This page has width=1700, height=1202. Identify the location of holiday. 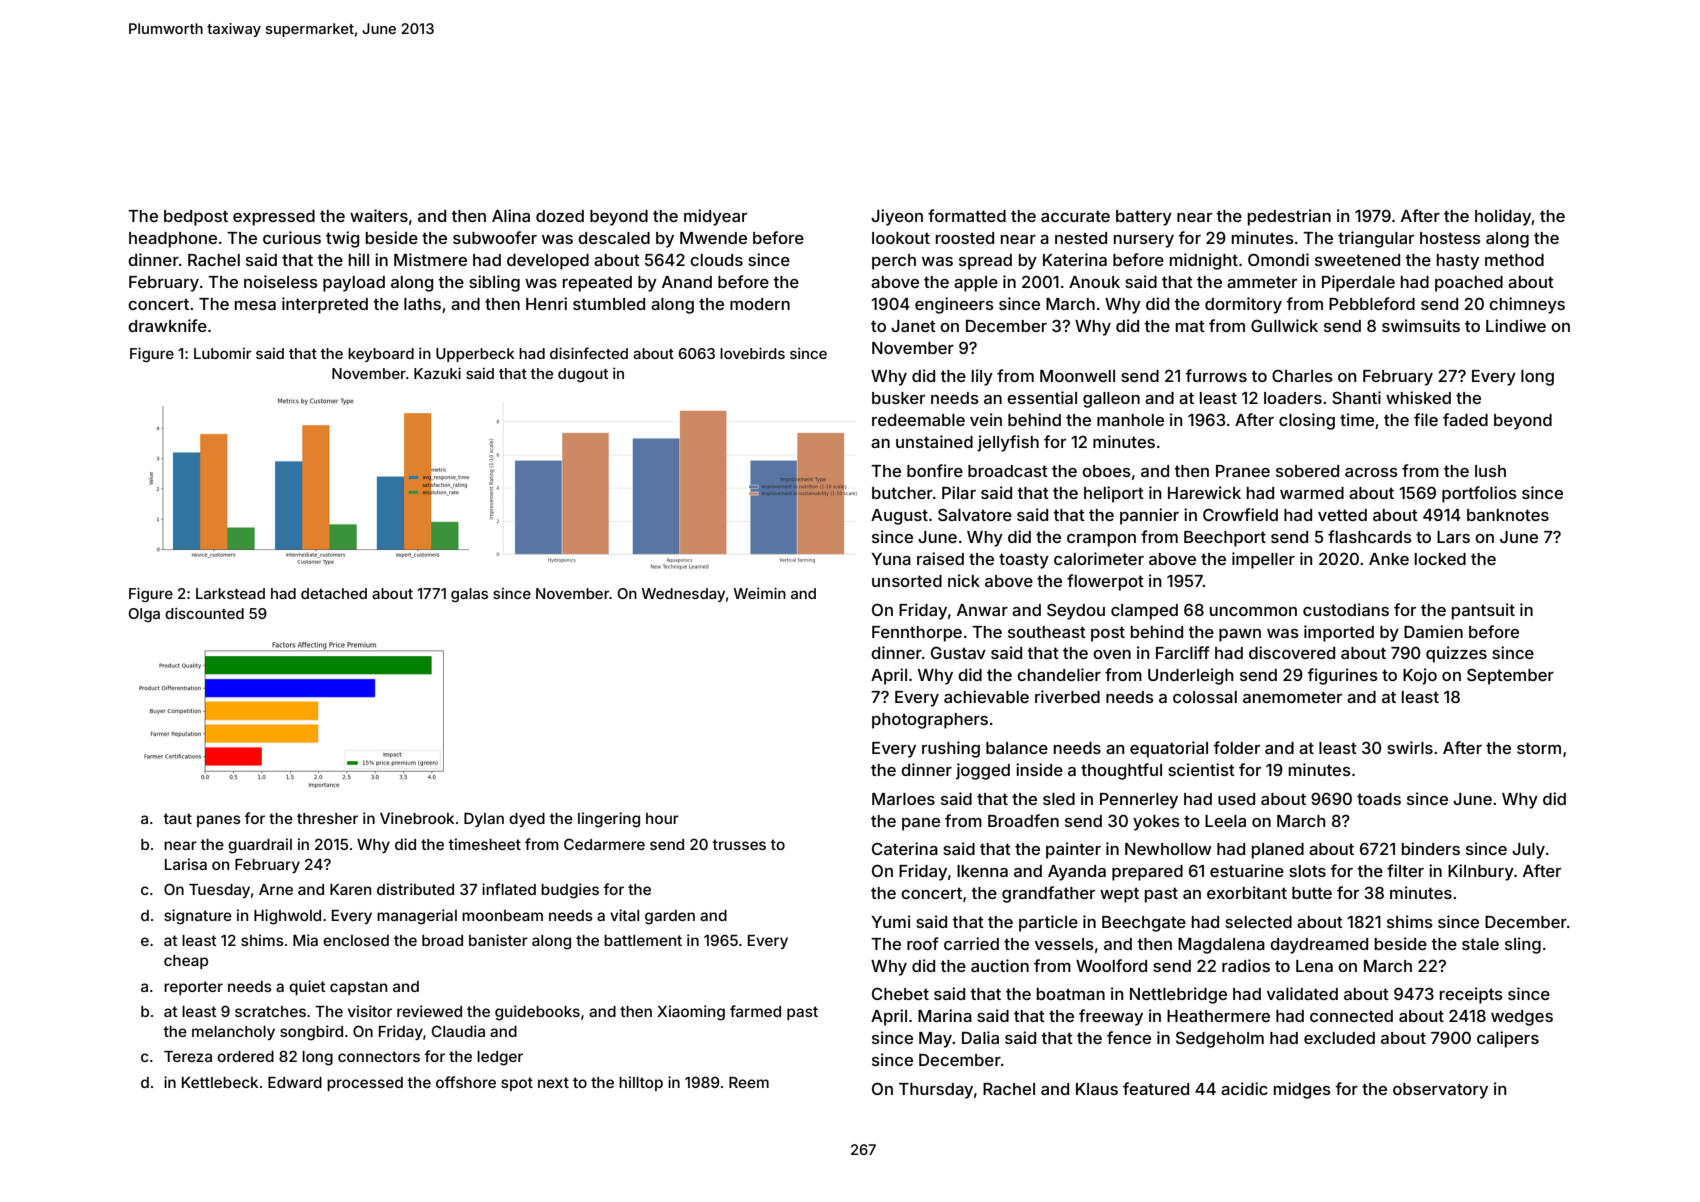
(1503, 217).
